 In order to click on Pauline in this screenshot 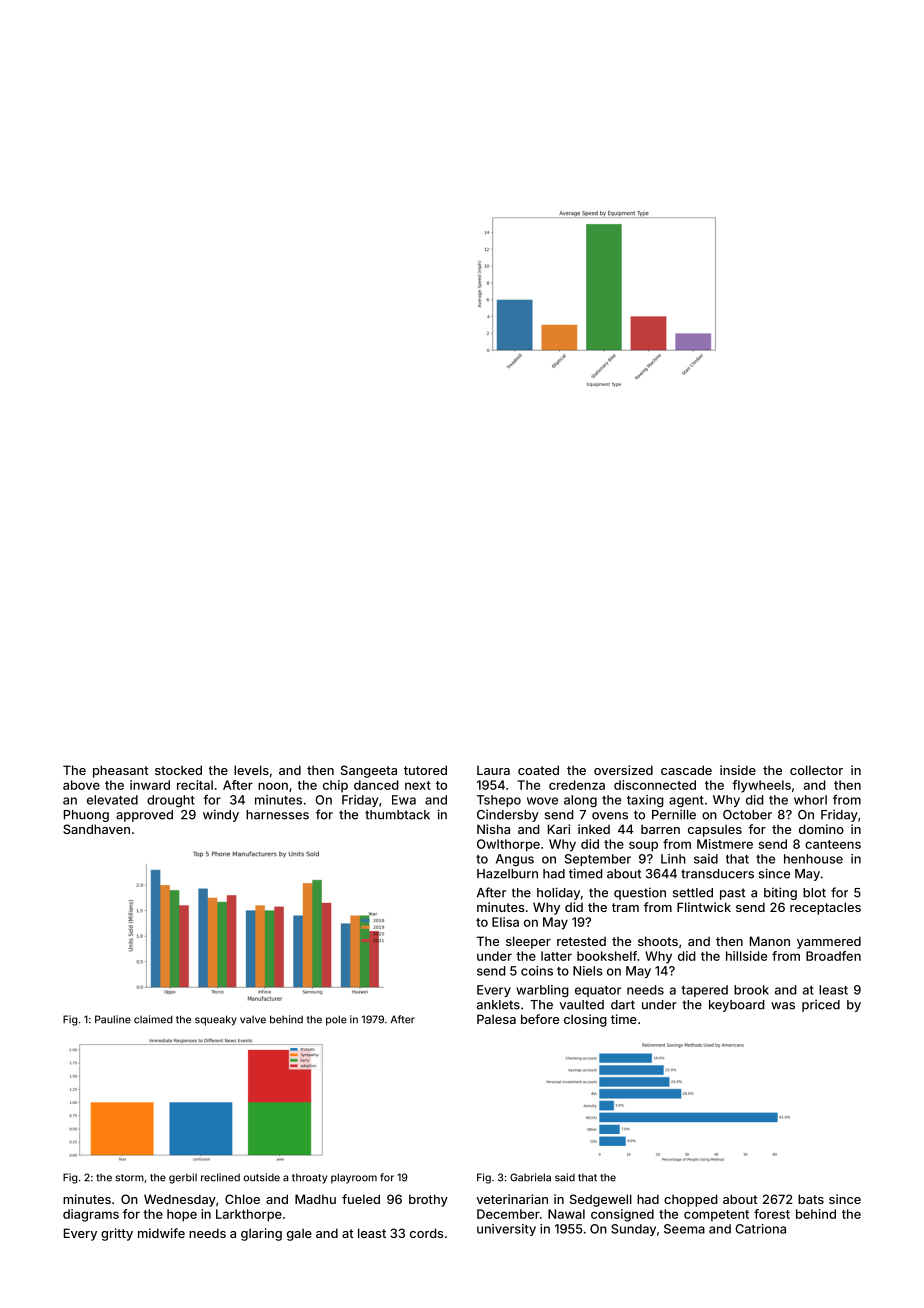, I will do `click(113, 1019)`.
